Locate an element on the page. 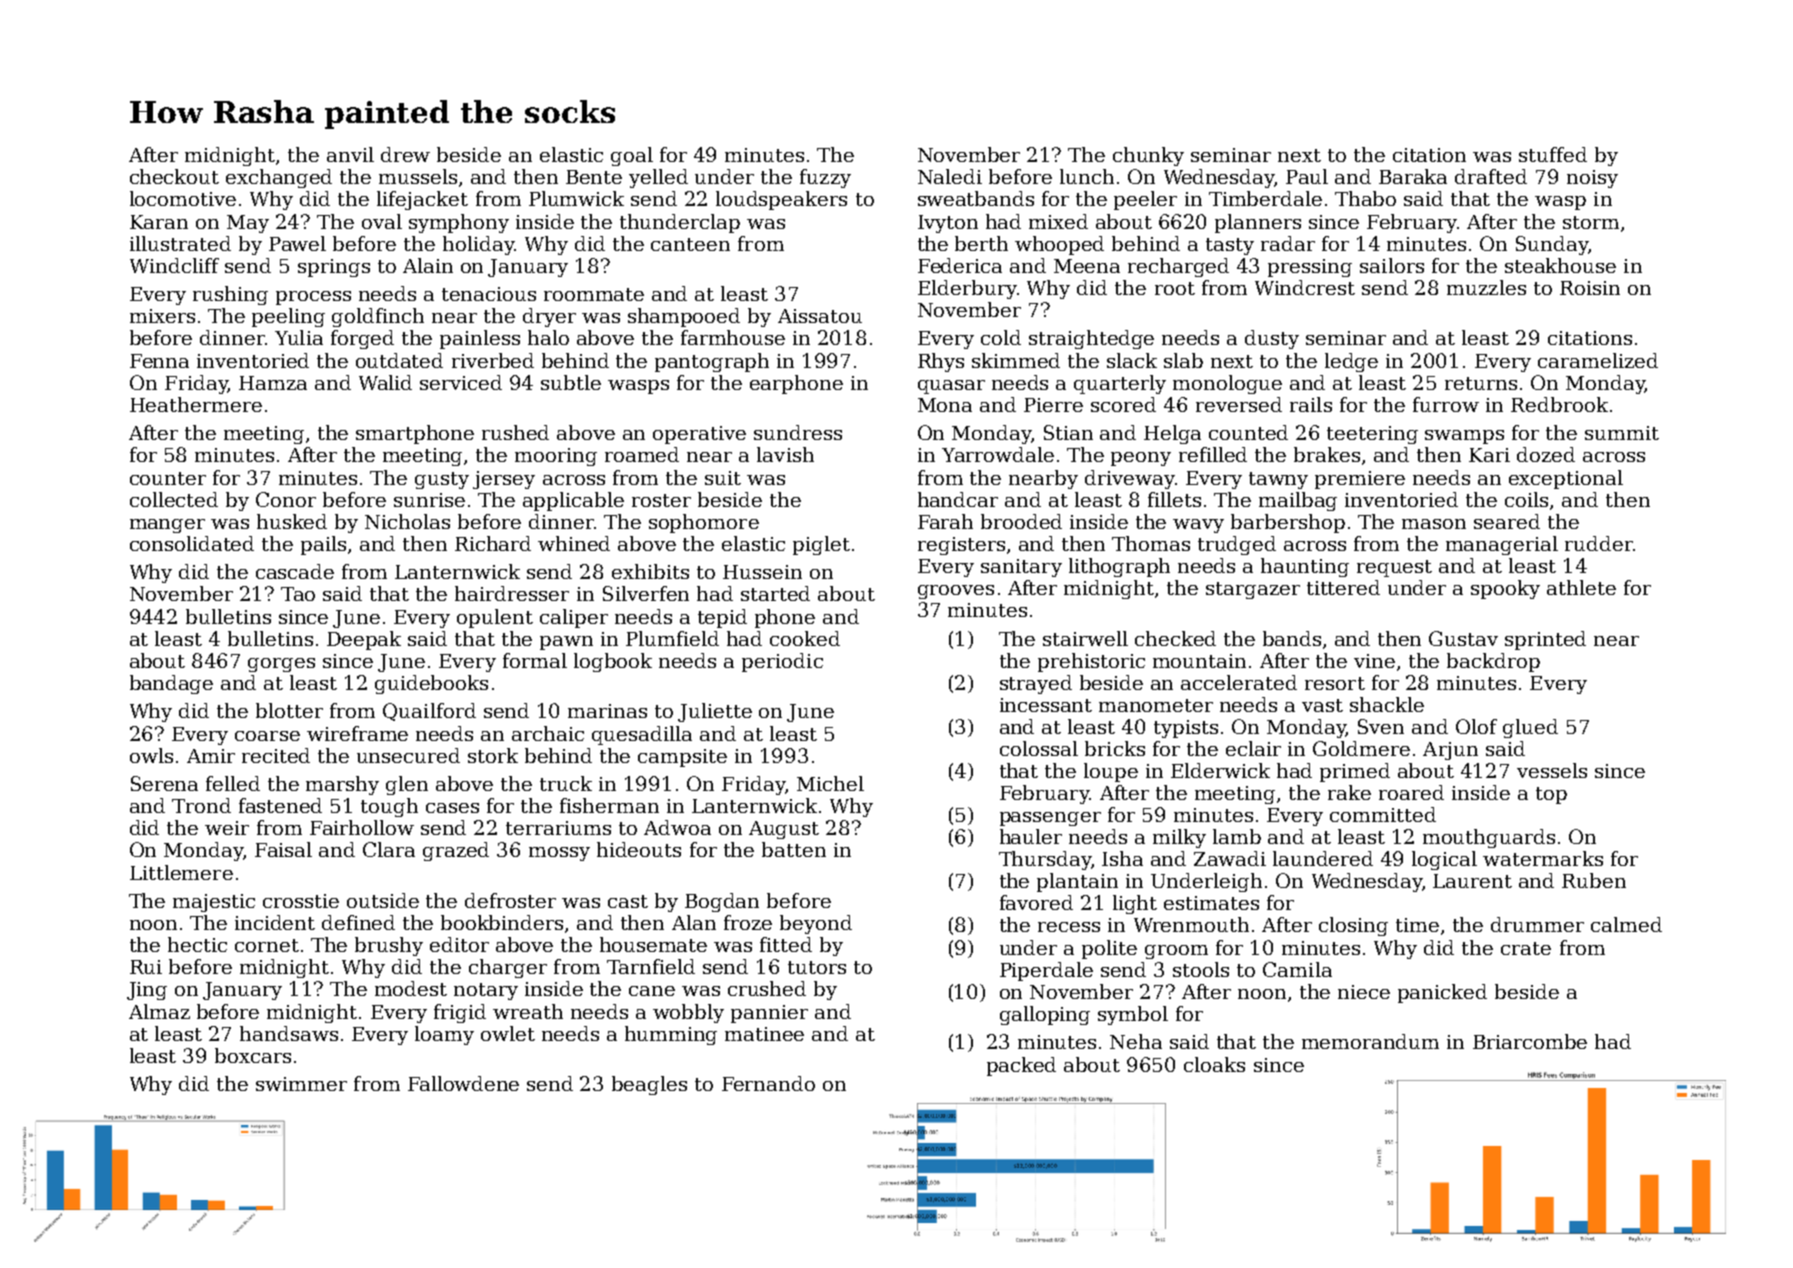 The image size is (1793, 1268). operative is located at coordinates (699, 435).
